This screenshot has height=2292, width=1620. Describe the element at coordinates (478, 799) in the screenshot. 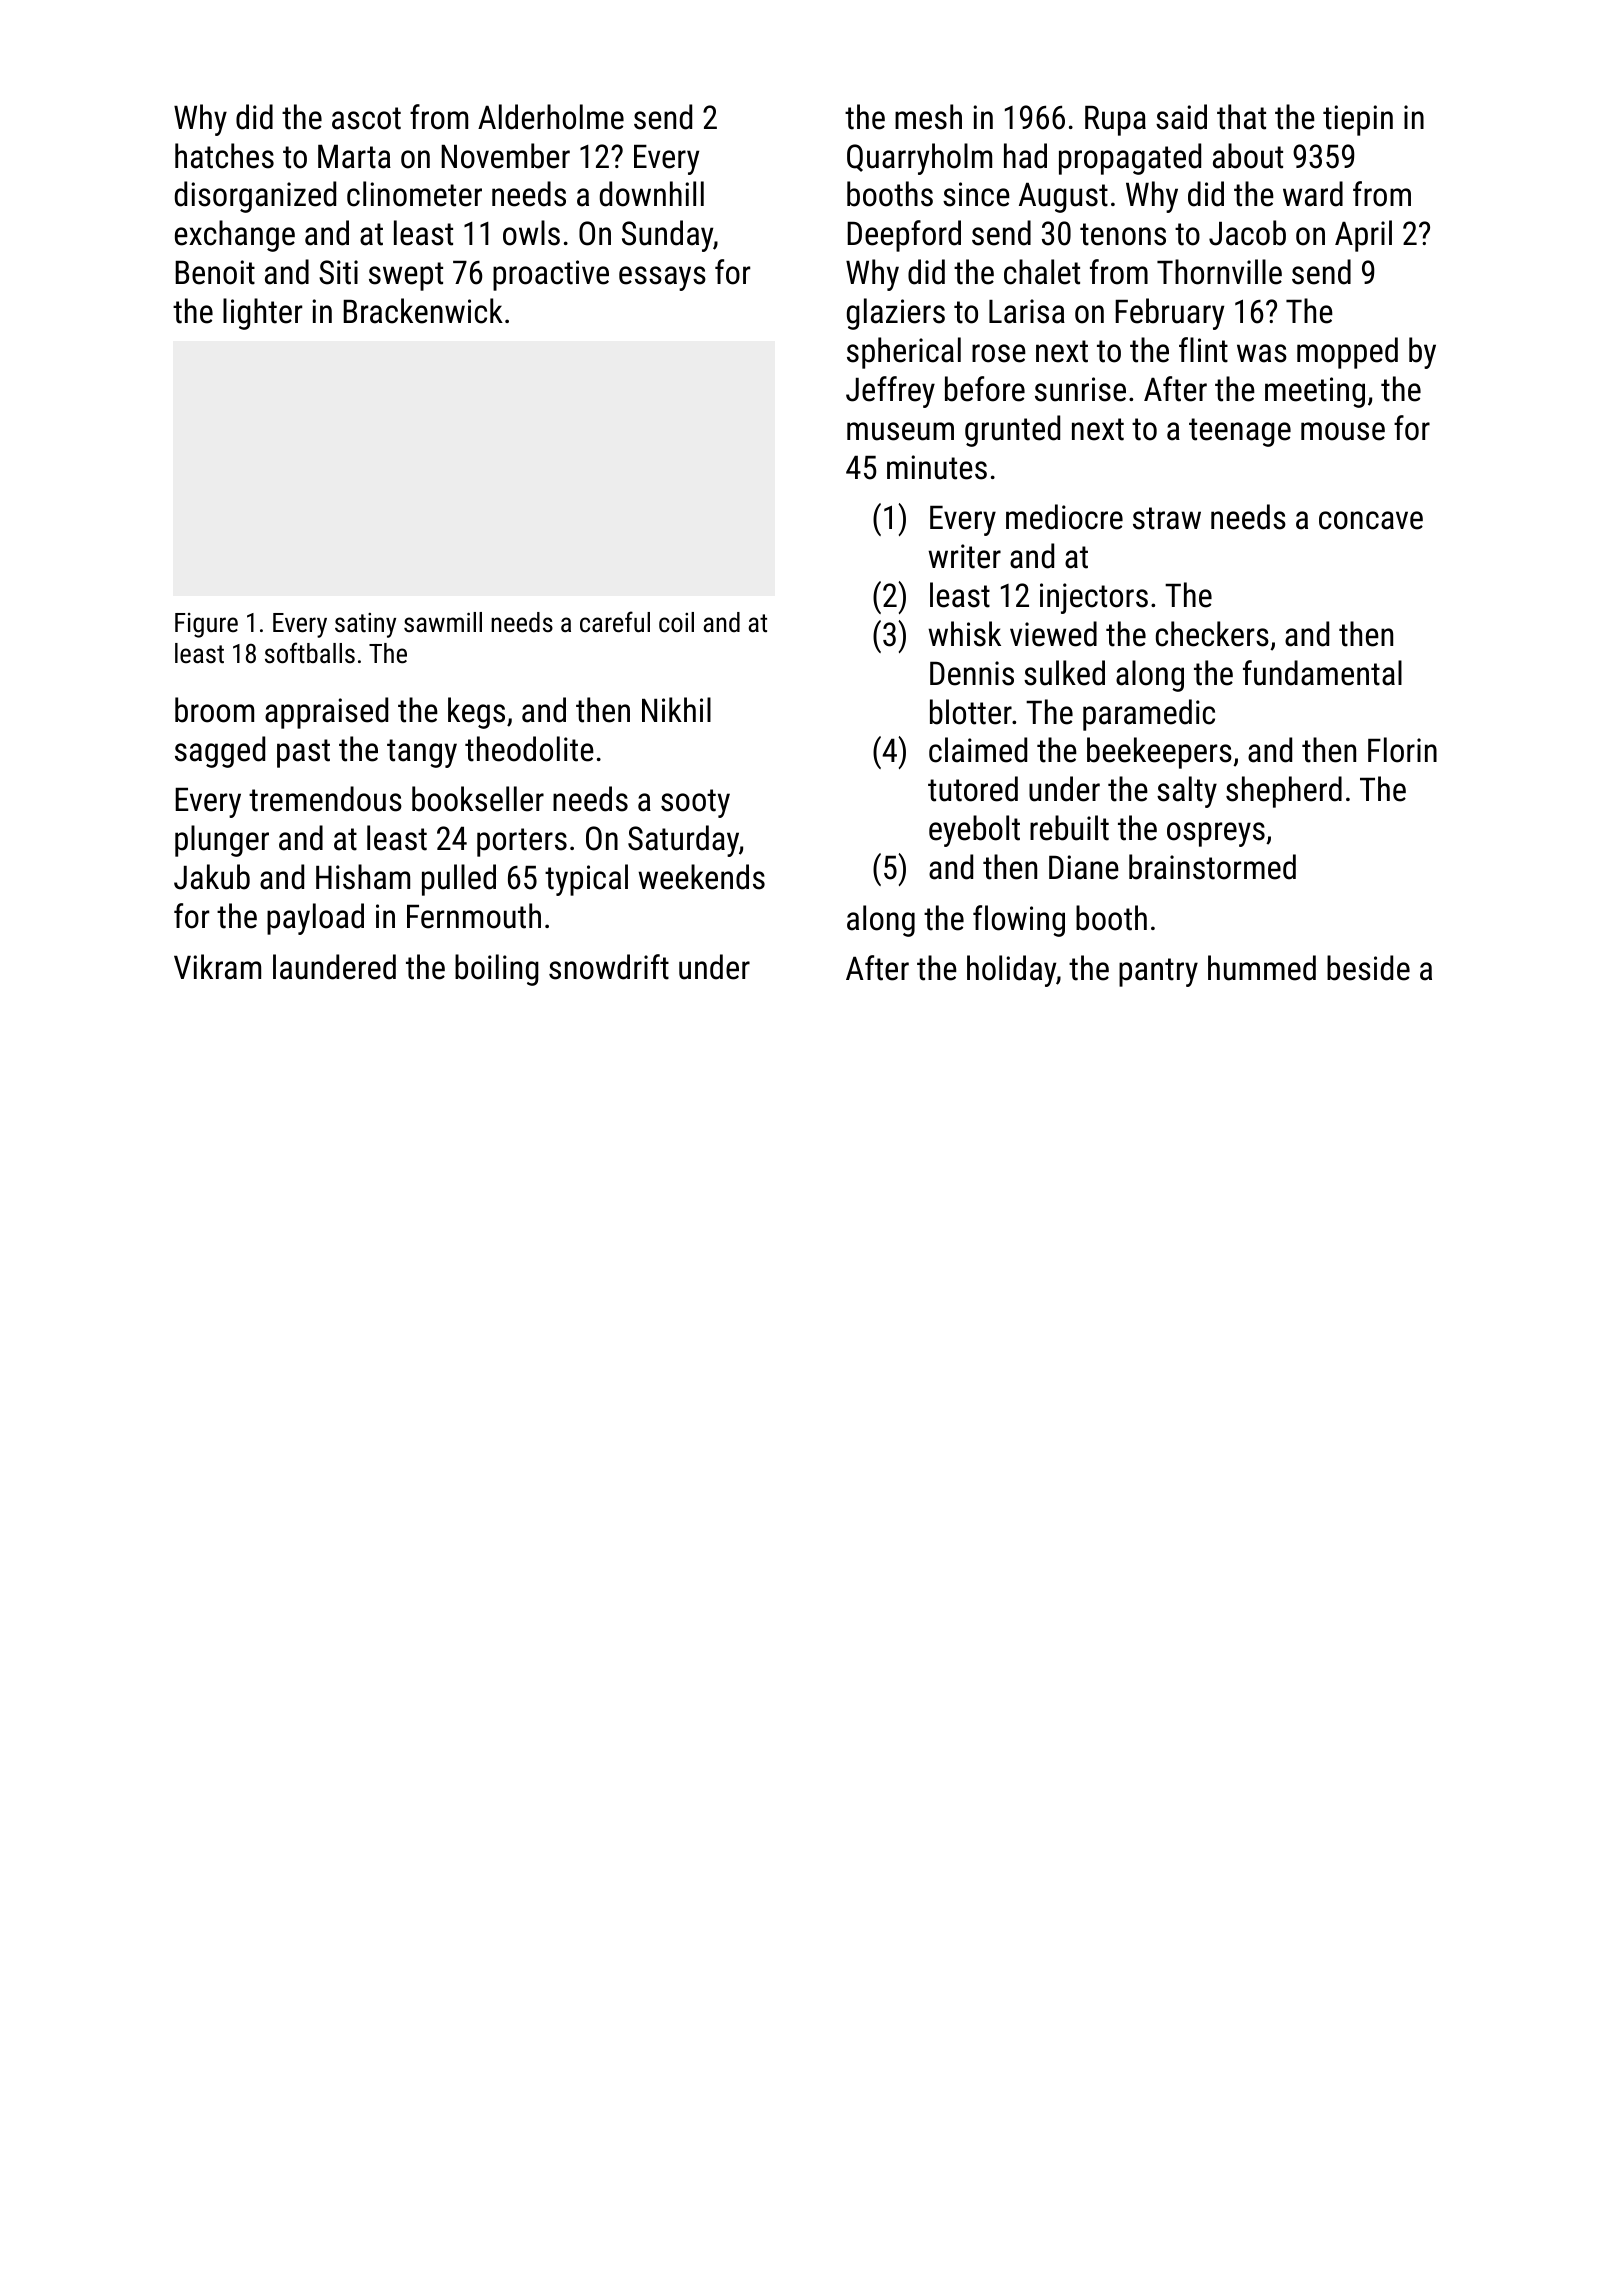

I see `bookseller` at that location.
